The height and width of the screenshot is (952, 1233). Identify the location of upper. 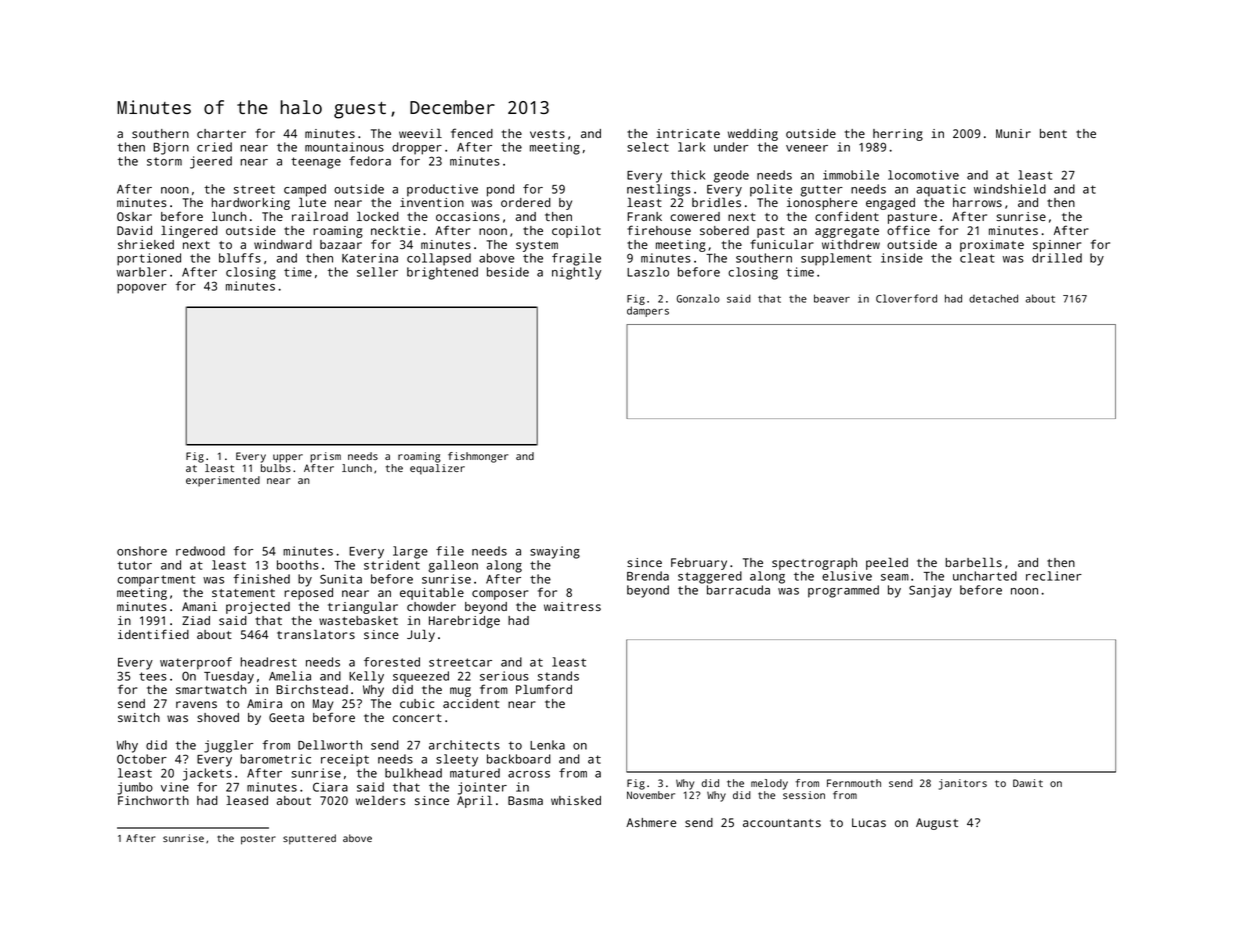
(288, 458).
